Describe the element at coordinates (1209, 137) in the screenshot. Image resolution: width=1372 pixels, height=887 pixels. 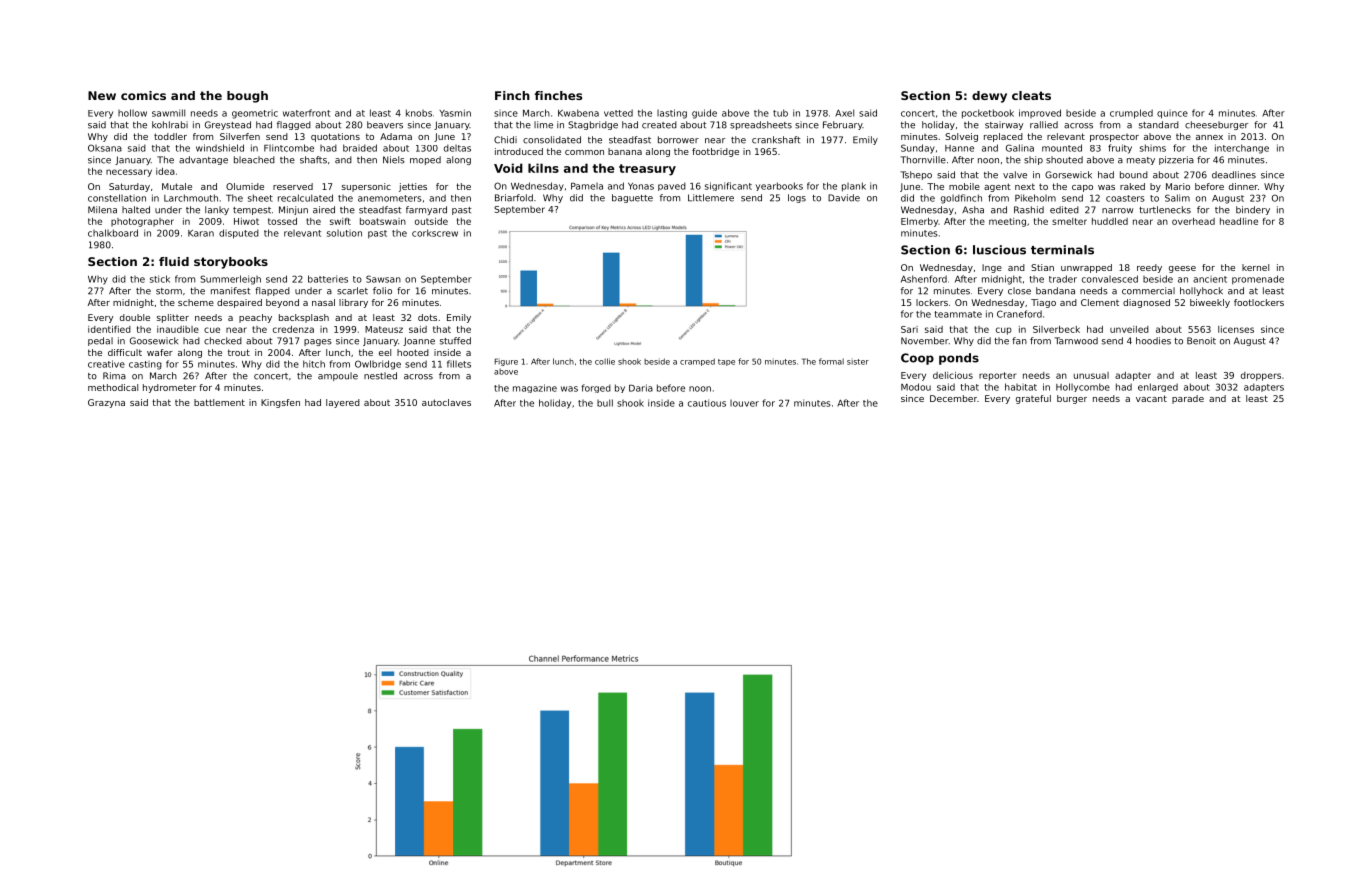
I see `annex` at that location.
